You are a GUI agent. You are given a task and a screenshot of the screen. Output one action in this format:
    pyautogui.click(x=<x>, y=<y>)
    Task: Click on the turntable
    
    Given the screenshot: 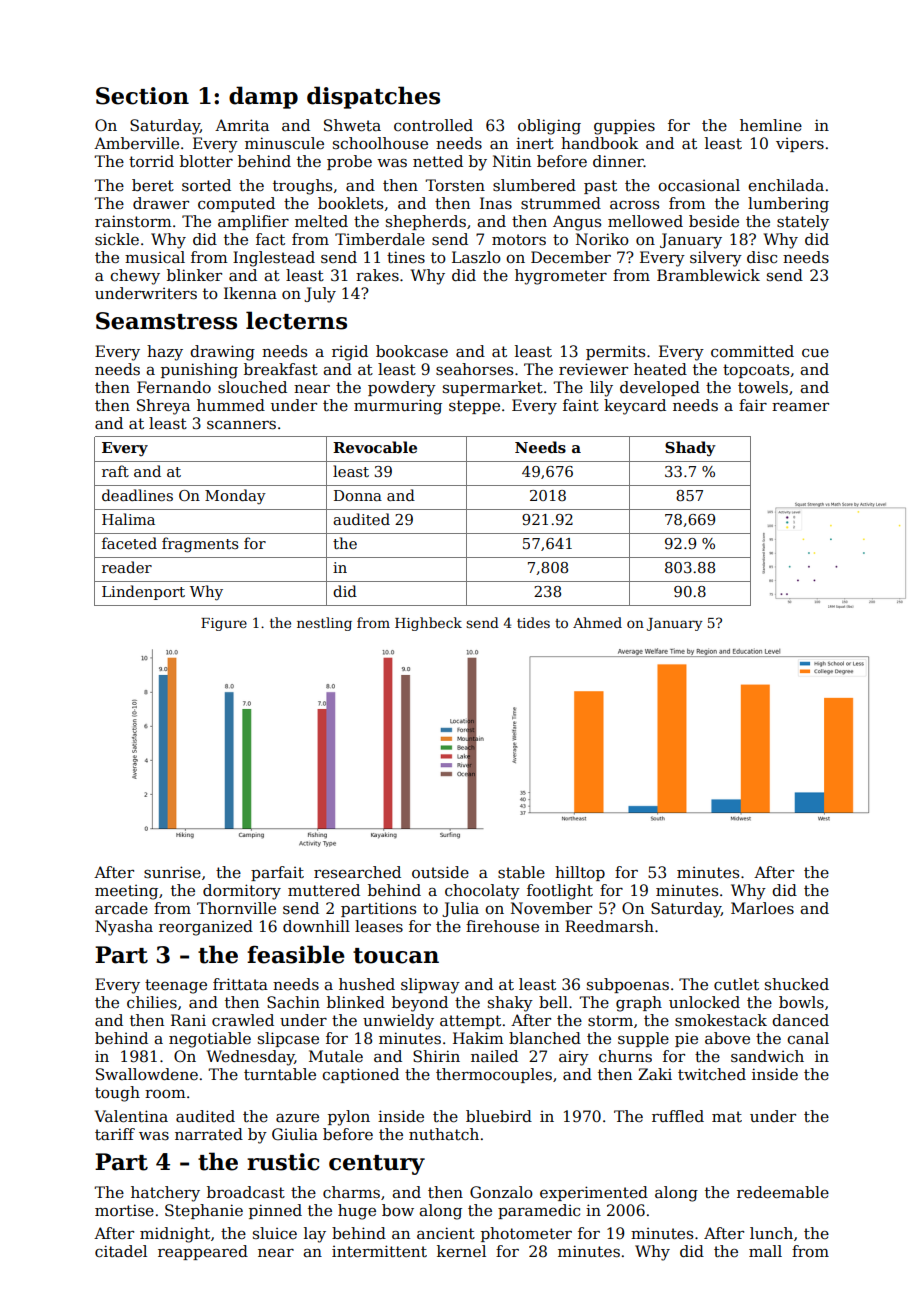 What is the action you would take?
    pyautogui.click(x=280, y=1074)
